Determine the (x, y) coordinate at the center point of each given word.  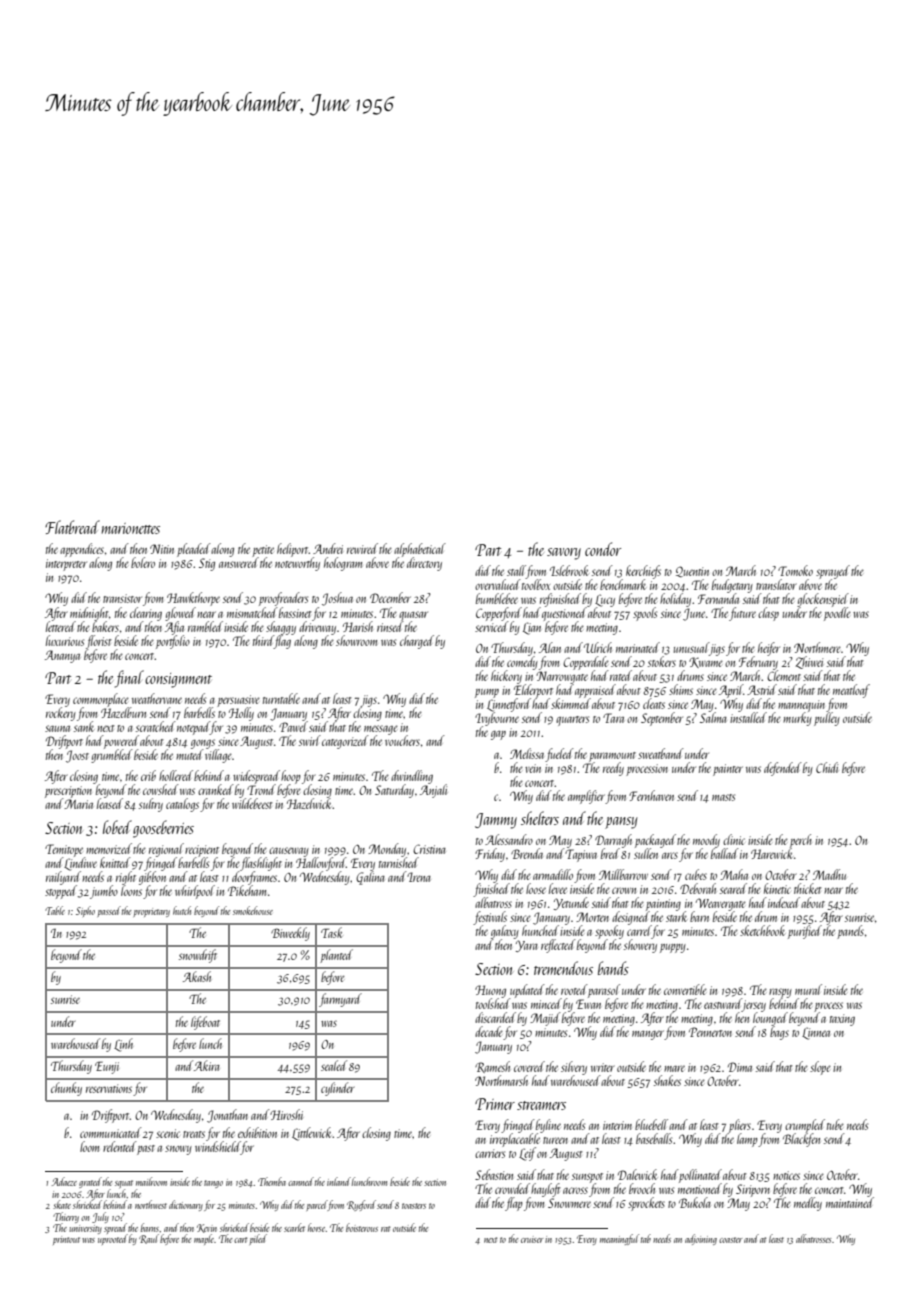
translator (776, 584)
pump (487, 693)
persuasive (238, 701)
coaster (730, 1240)
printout (66, 1240)
